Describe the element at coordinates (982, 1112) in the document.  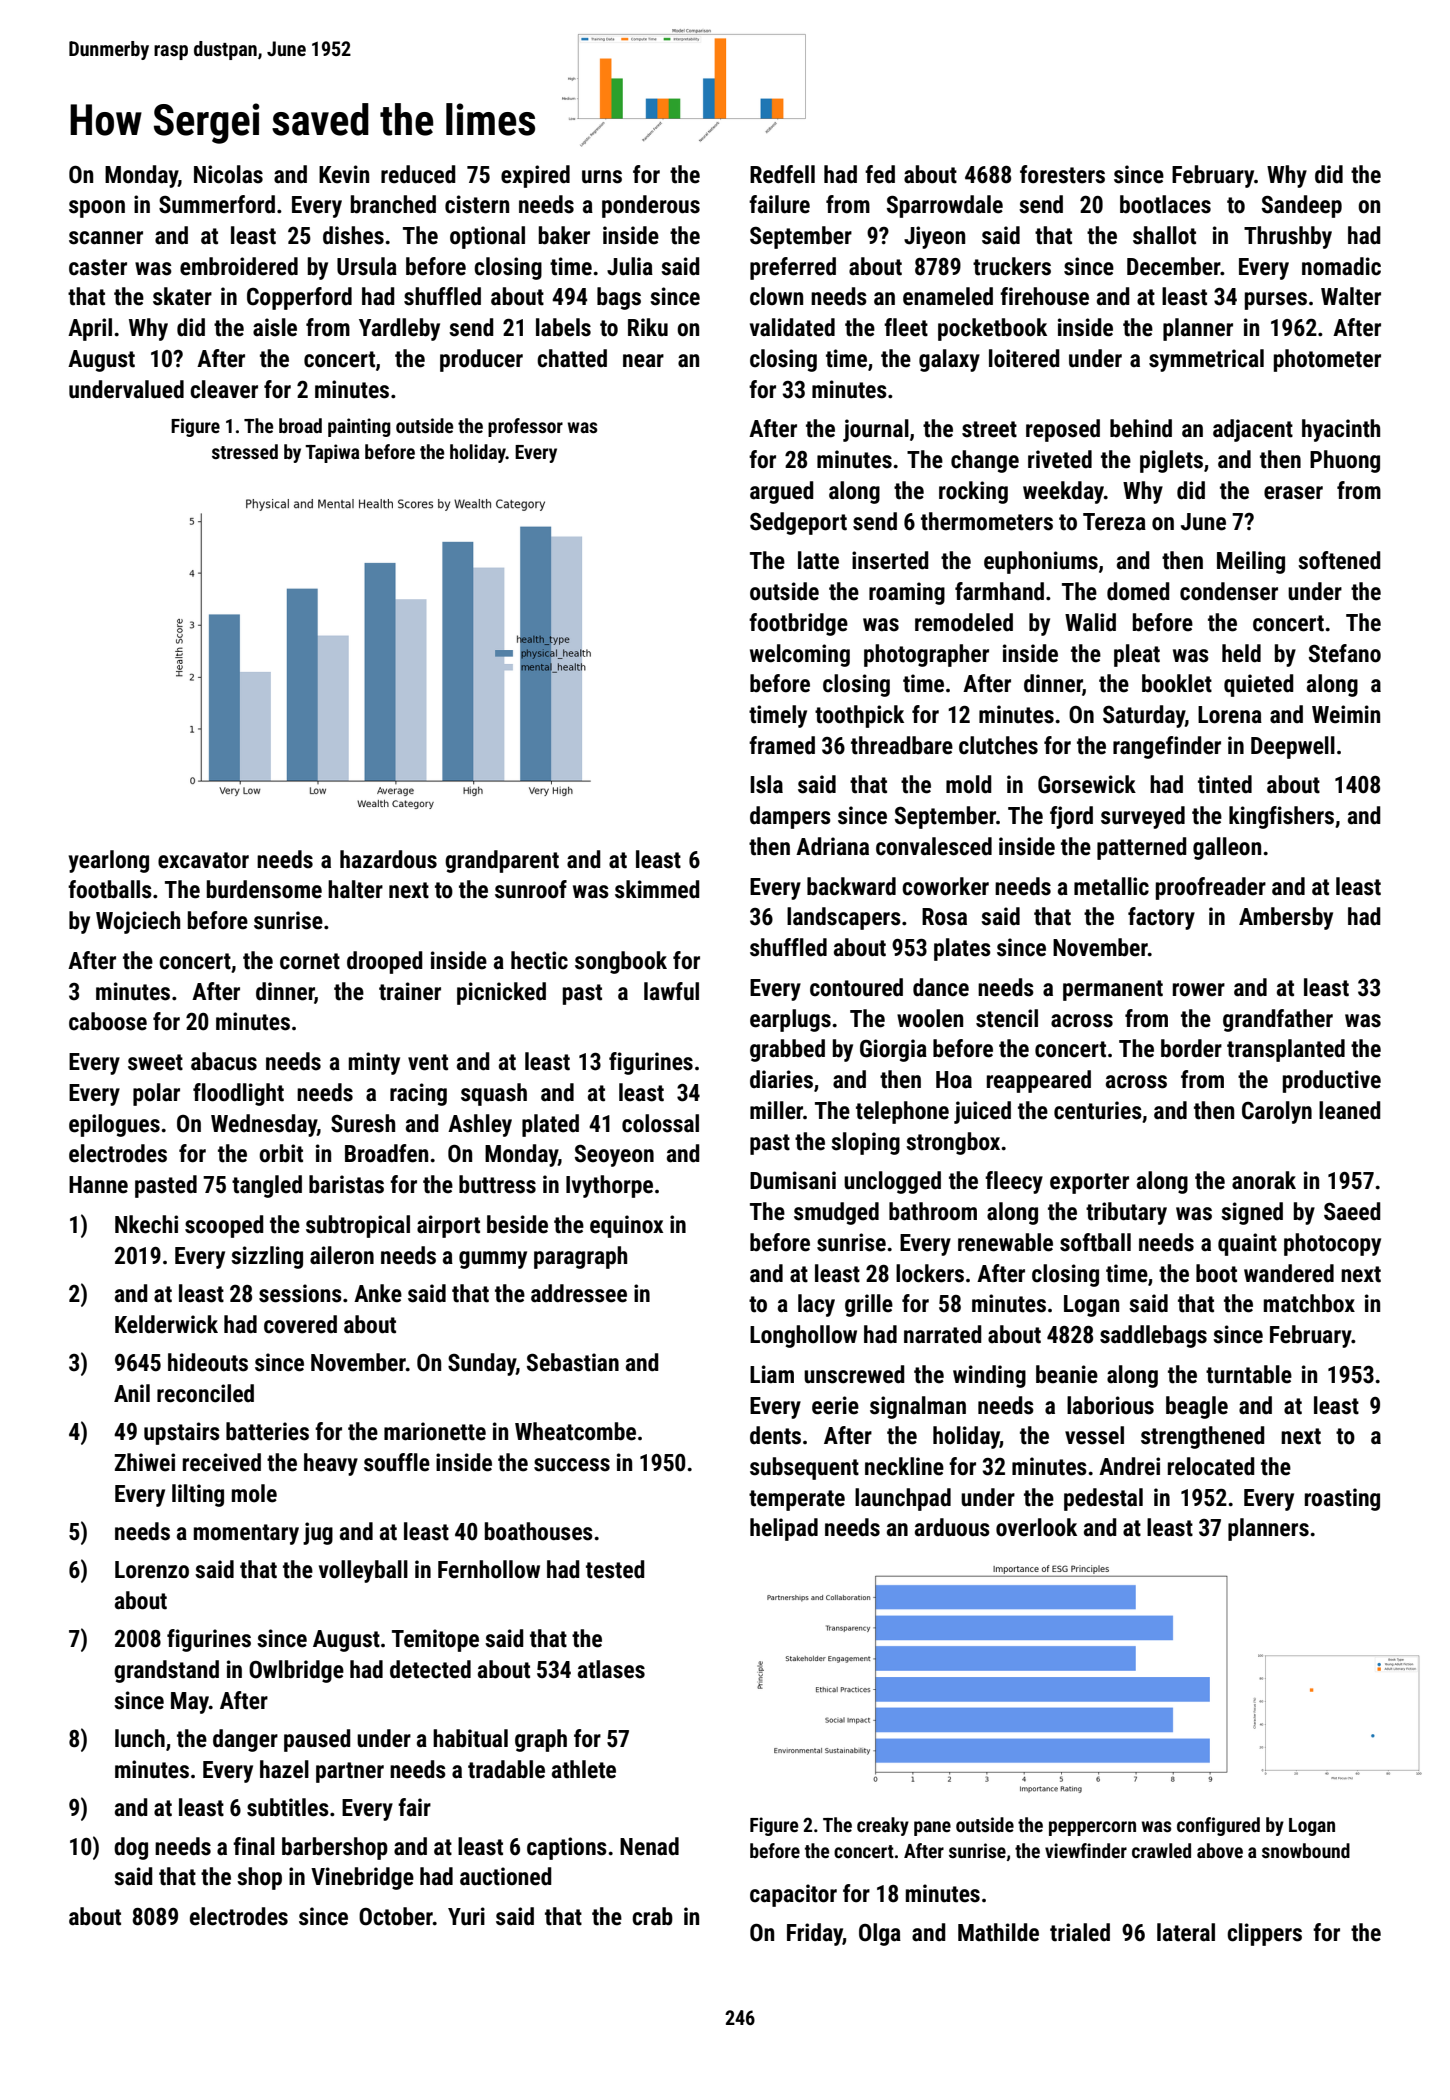
I see `juiced` at that location.
